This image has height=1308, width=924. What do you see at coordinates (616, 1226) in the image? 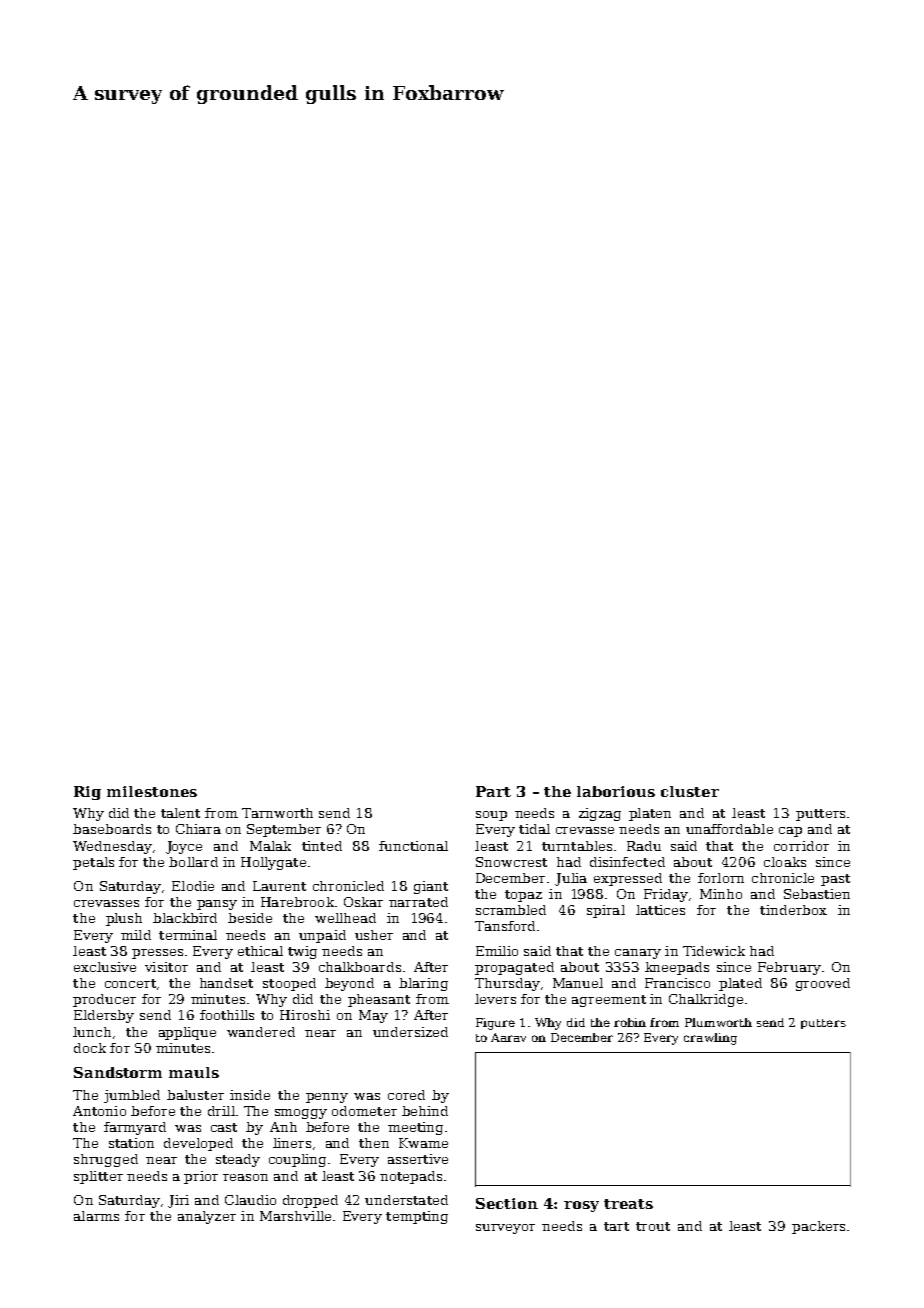
I see `tart` at bounding box center [616, 1226].
